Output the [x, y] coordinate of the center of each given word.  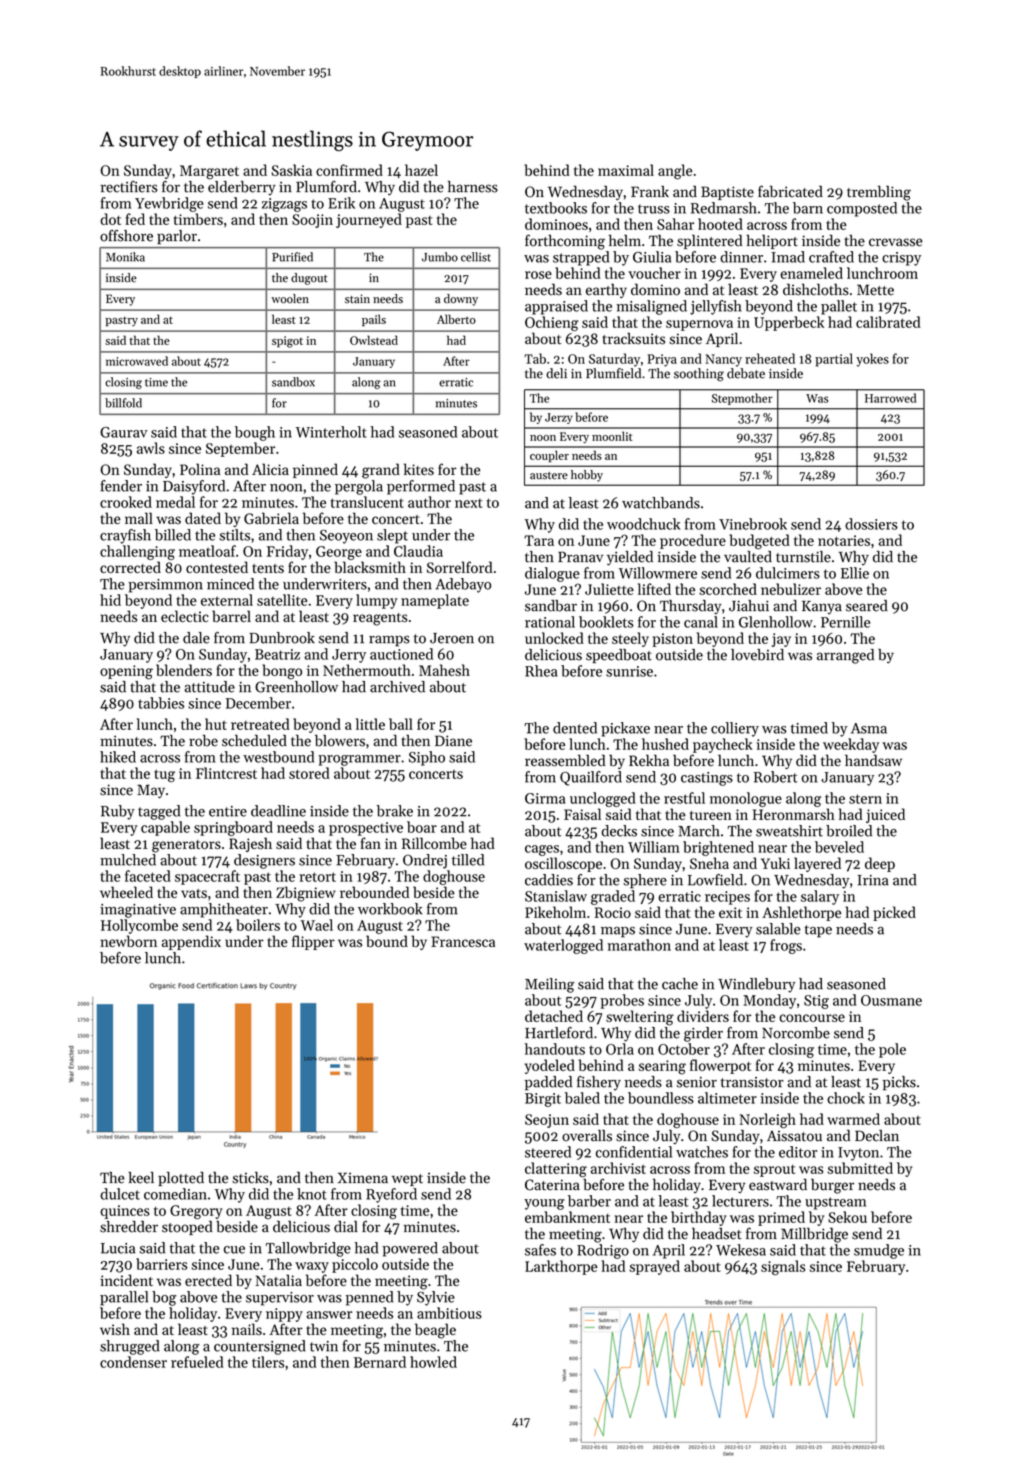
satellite [282, 600]
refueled [197, 1362]
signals [783, 1267]
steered [548, 1152]
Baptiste [727, 193]
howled [433, 1362]
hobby [587, 476]
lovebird [757, 655]
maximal [626, 170]
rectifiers [128, 187]
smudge [879, 1251]
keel [141, 1178]
